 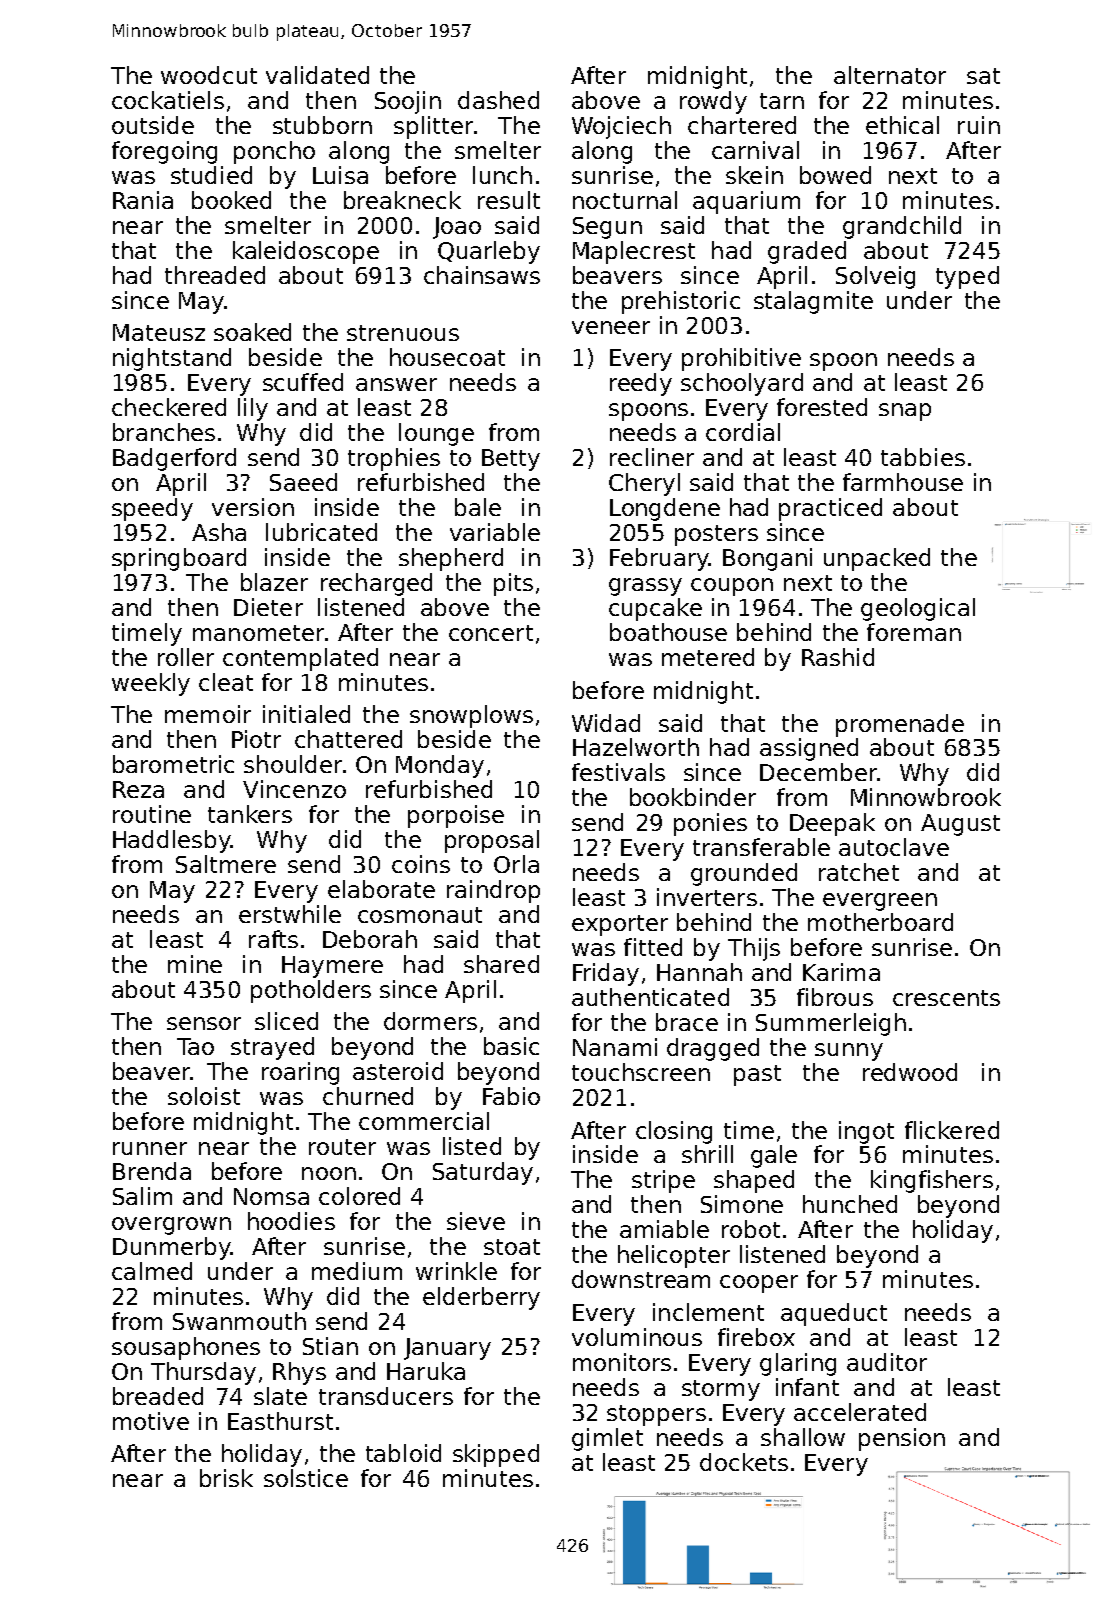 What do you see at coordinates (433, 127) in the screenshot?
I see `splitter` at bounding box center [433, 127].
